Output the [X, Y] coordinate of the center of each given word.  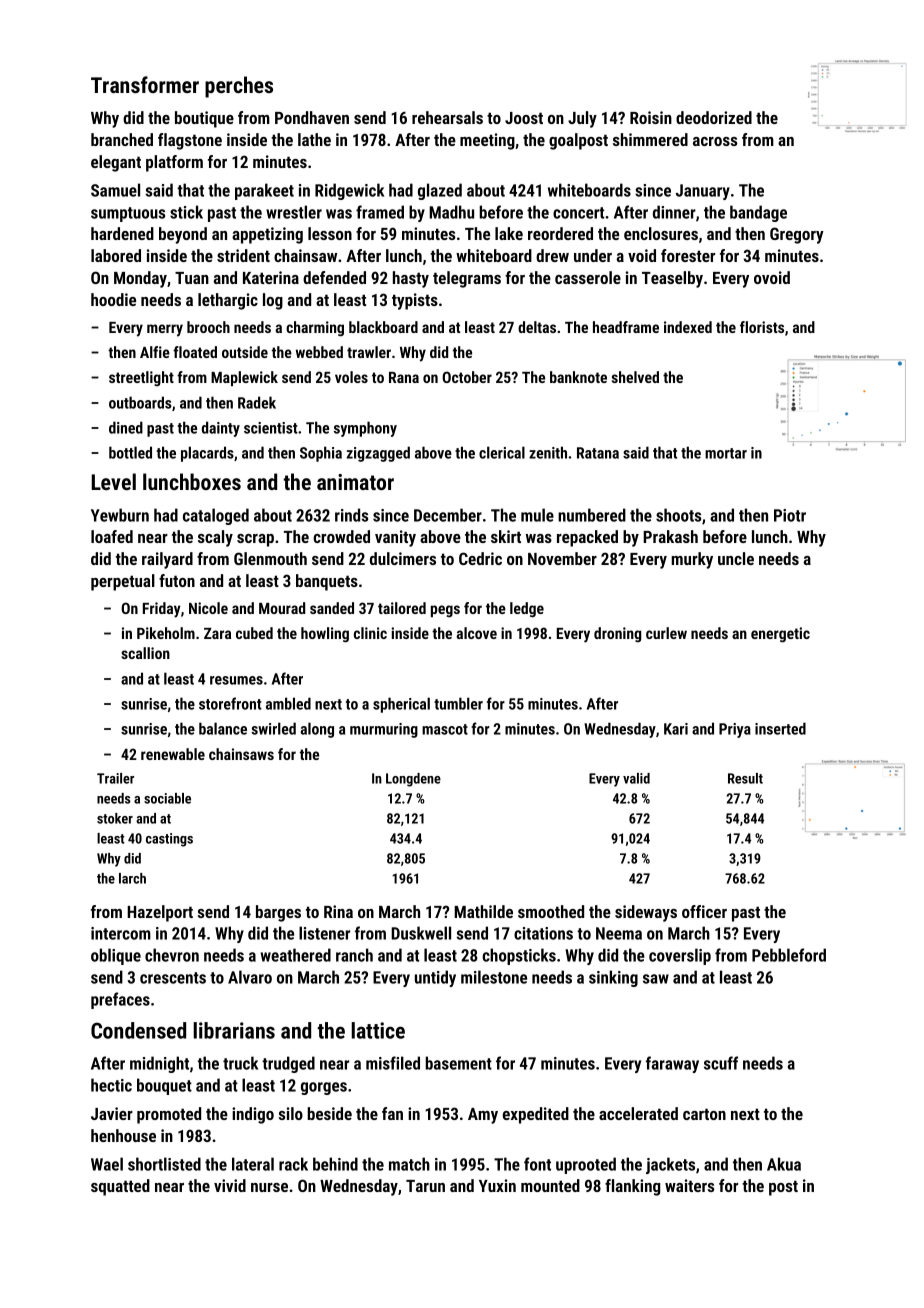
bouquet [164, 1086]
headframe [626, 327]
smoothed [551, 911]
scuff [721, 1063]
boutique [204, 119]
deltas [537, 327]
